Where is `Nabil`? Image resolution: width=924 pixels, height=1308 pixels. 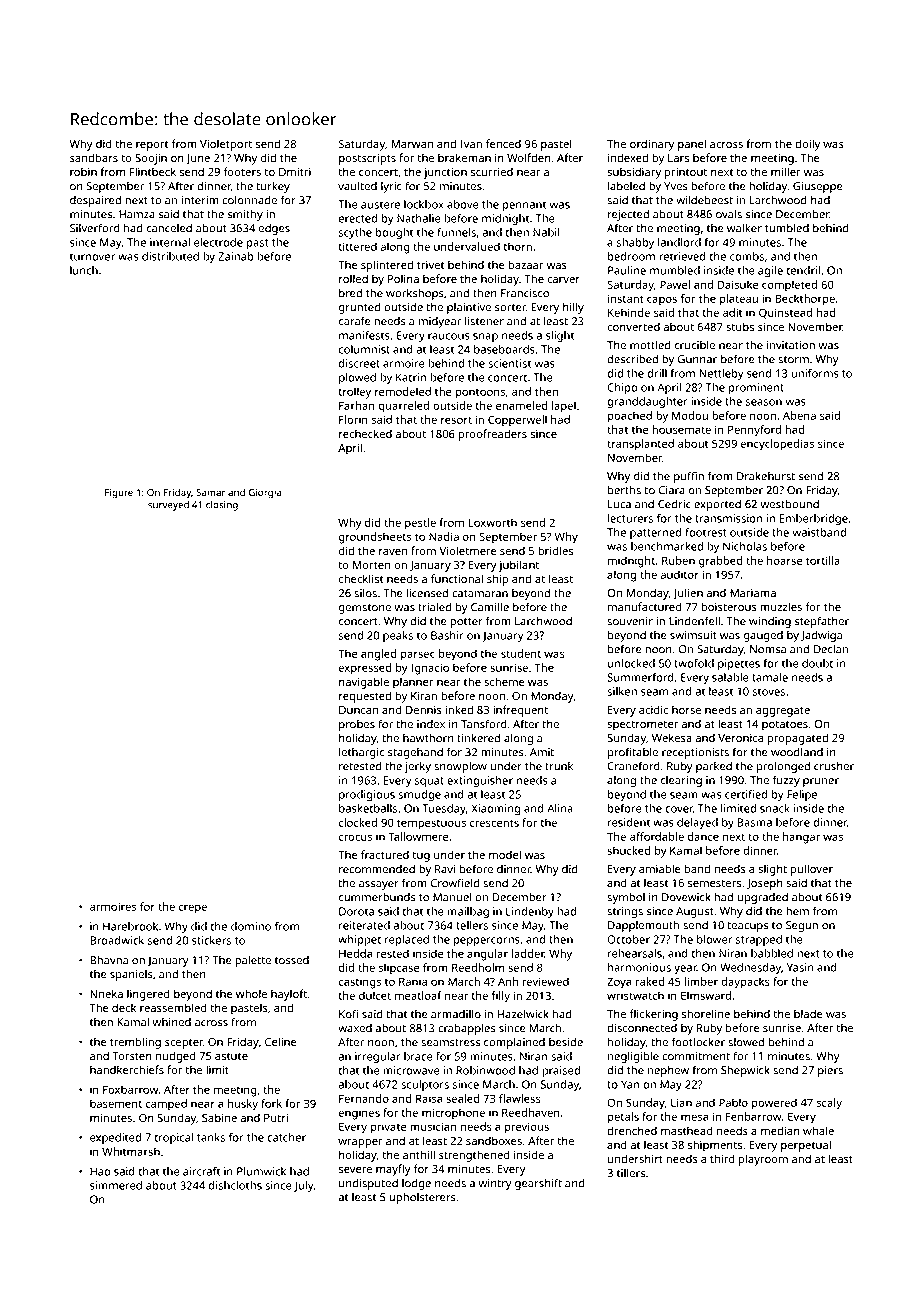
Nabil is located at coordinates (546, 232).
